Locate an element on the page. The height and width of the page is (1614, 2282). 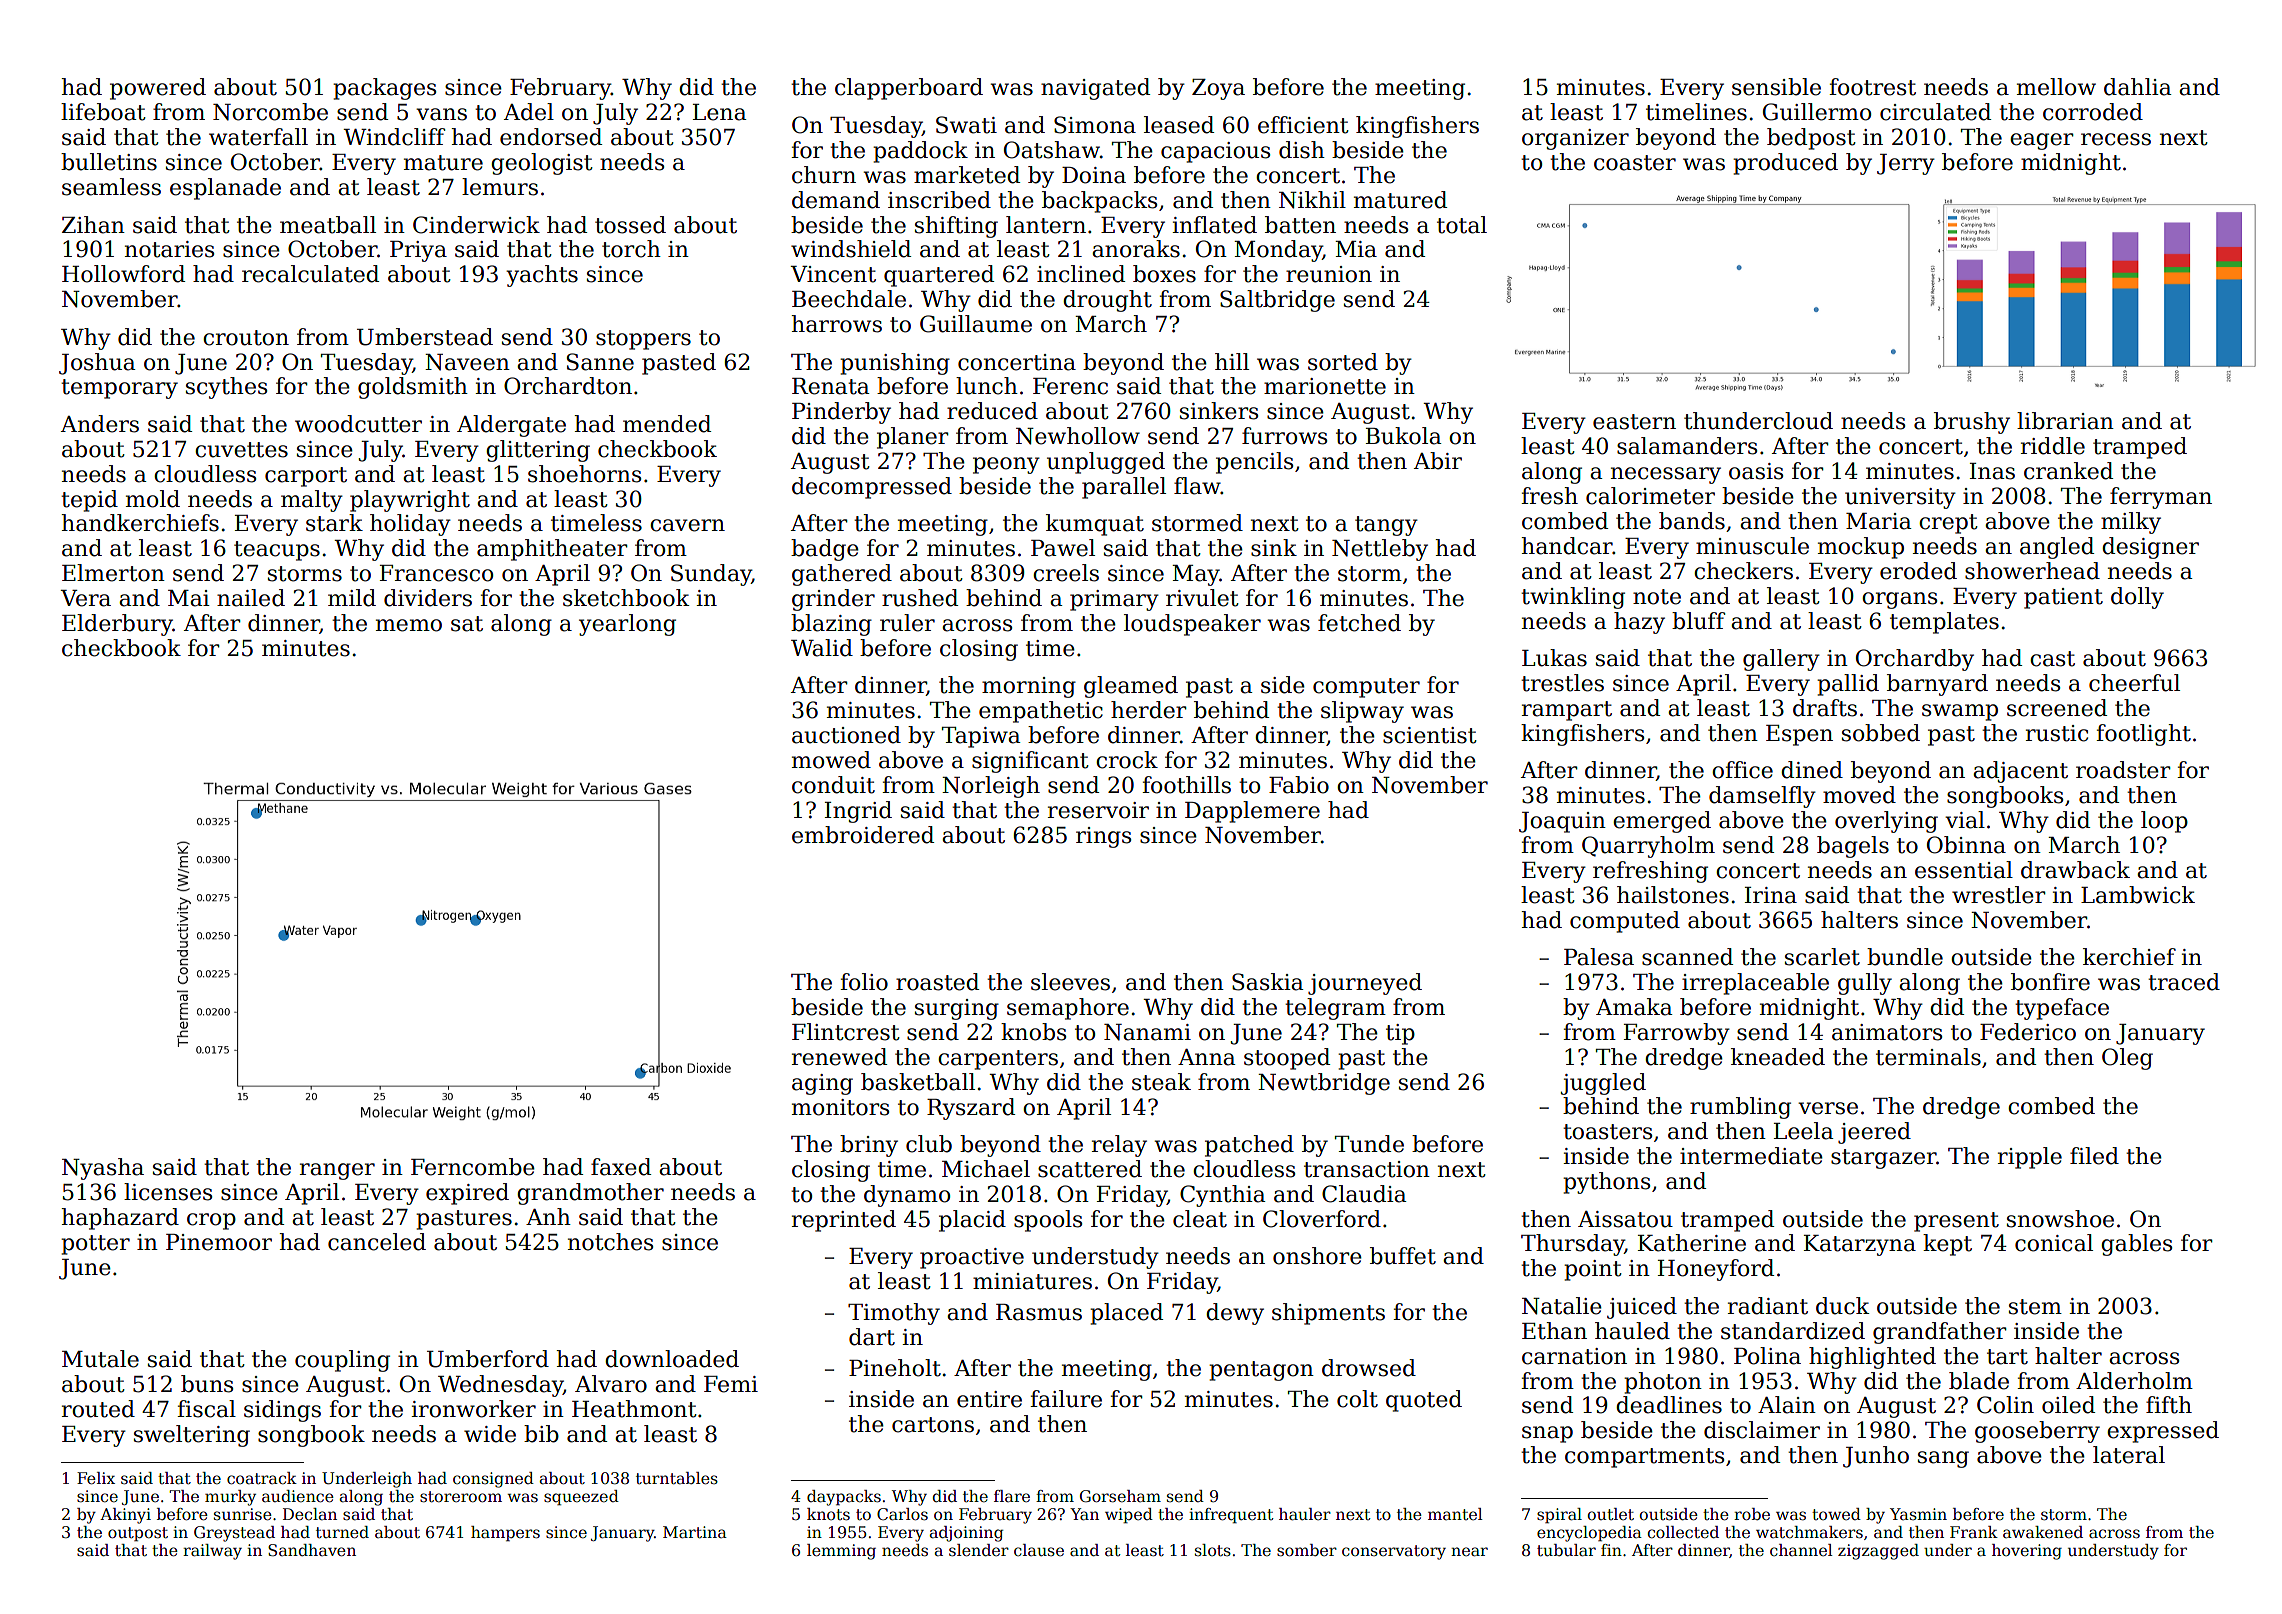
brushy is located at coordinates (1972, 423).
